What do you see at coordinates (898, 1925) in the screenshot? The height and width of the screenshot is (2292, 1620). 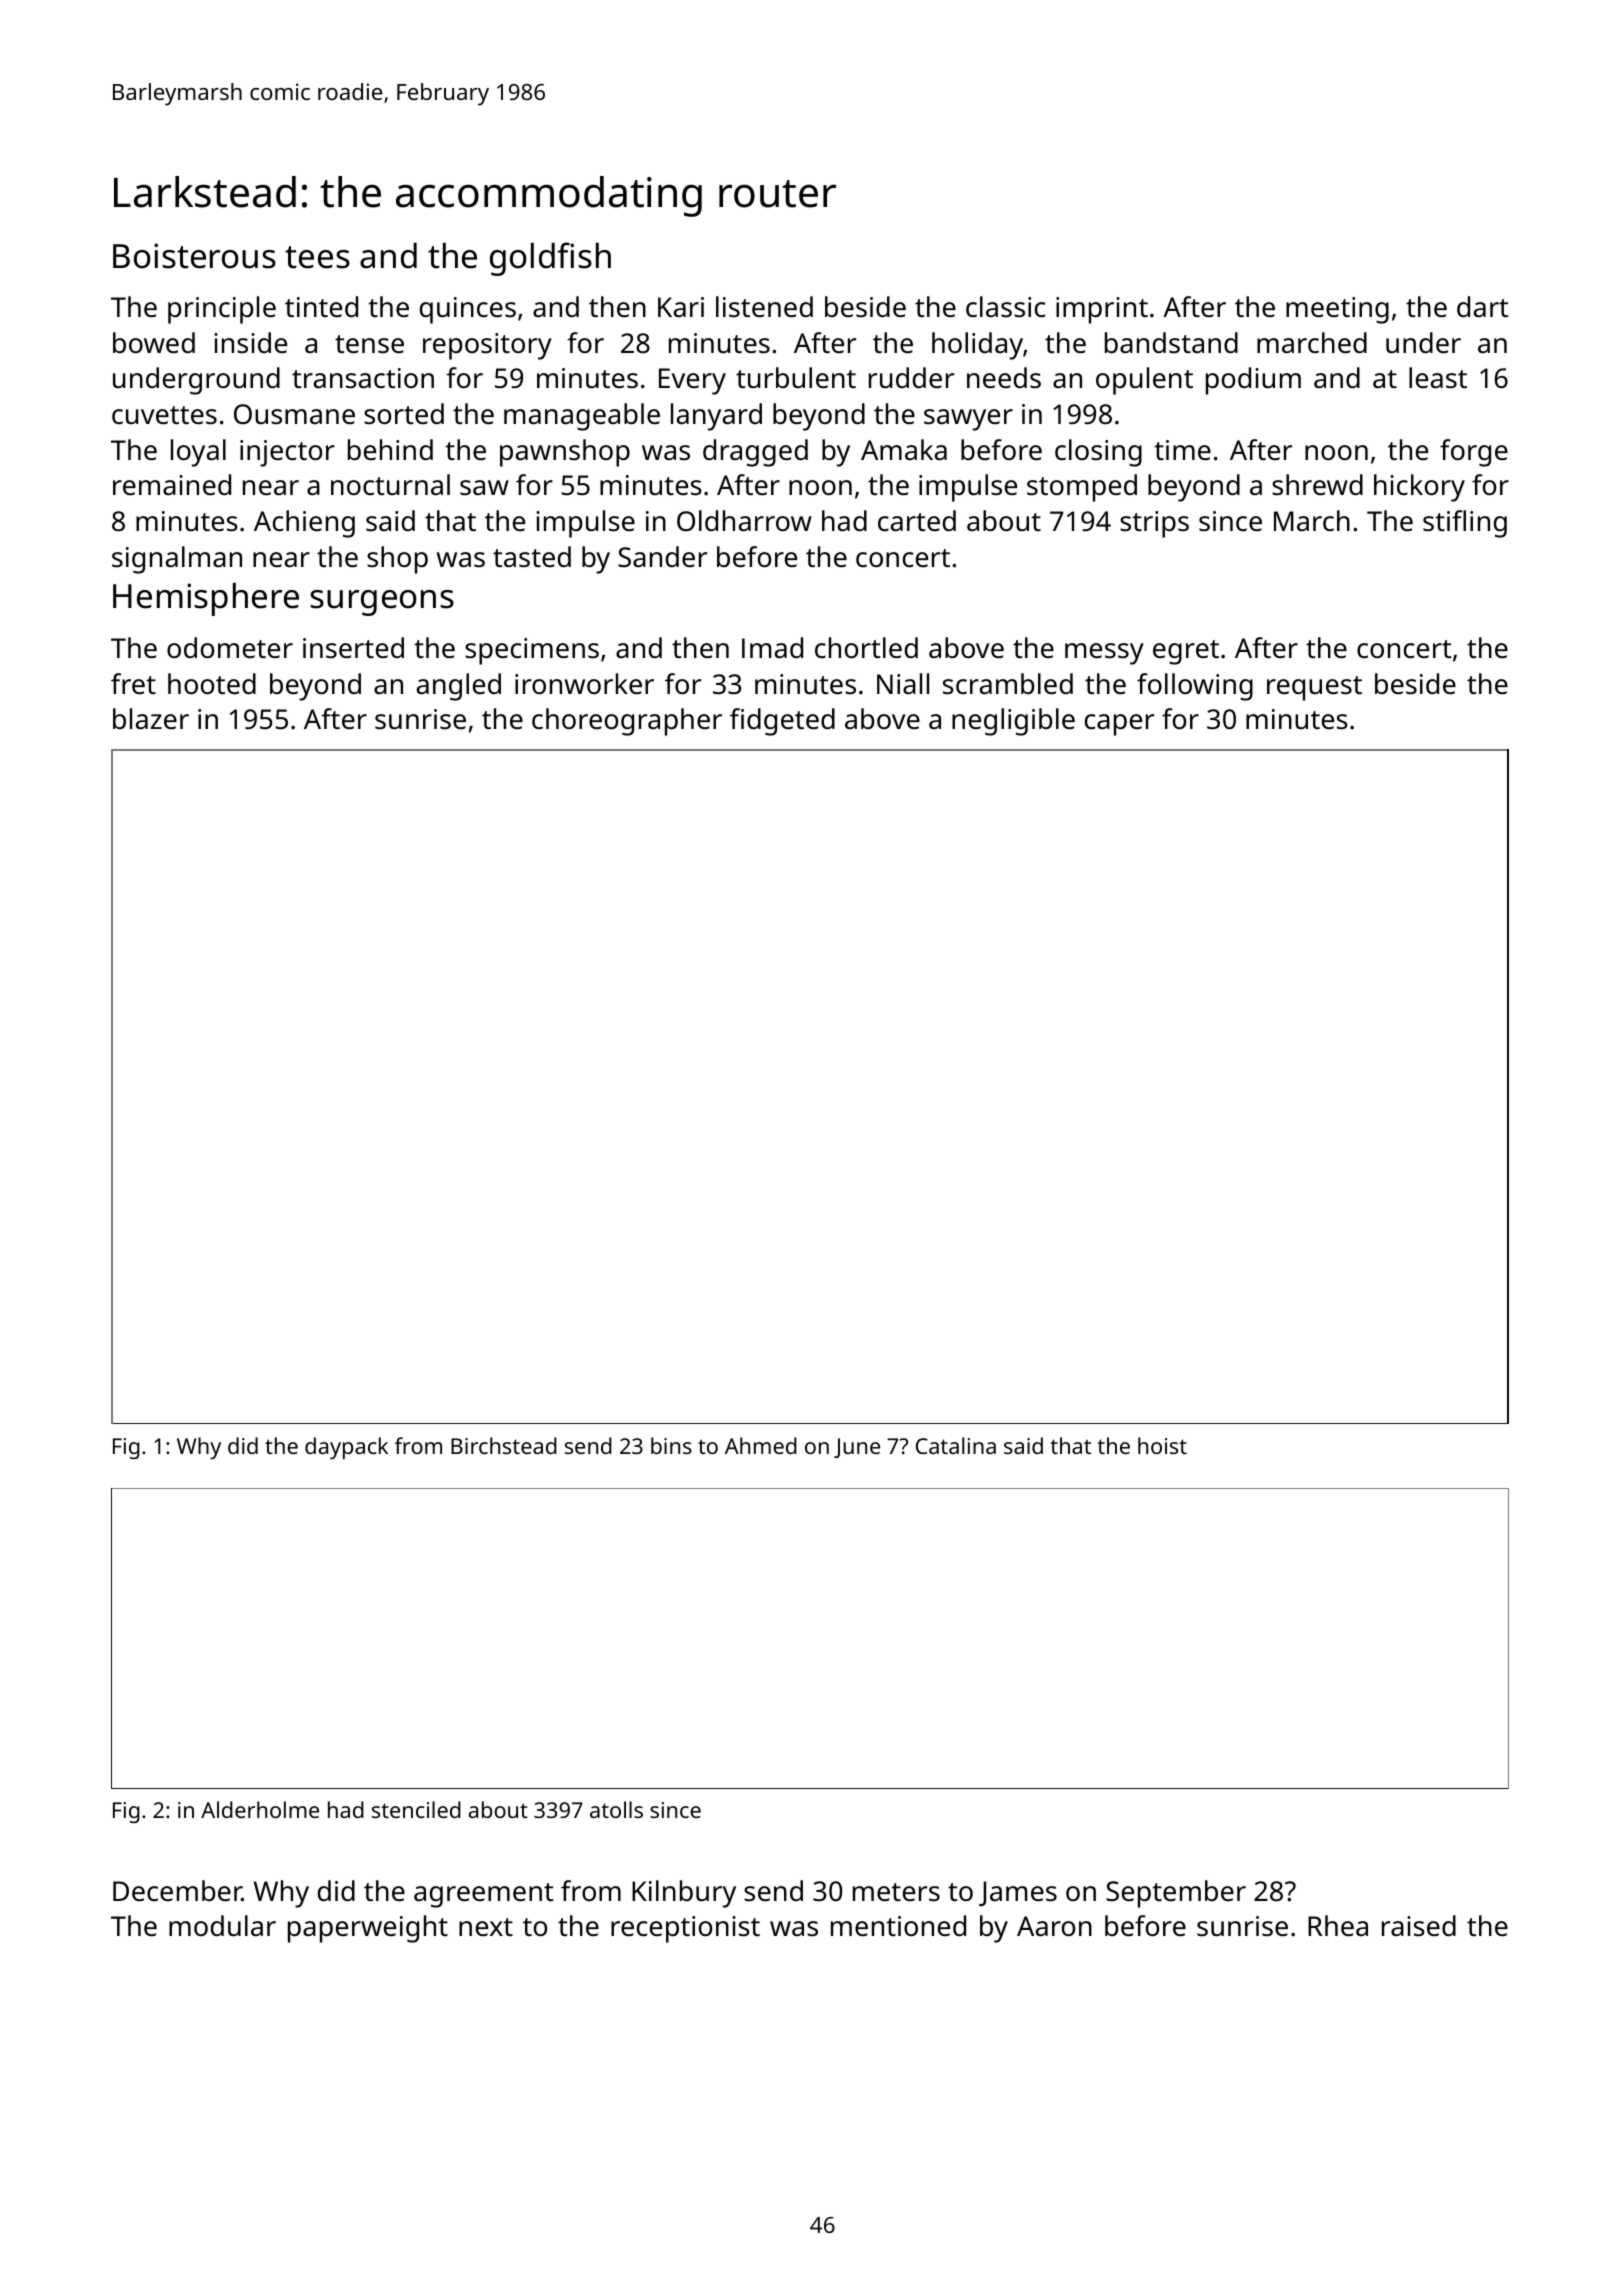 I see `mentioned` at bounding box center [898, 1925].
